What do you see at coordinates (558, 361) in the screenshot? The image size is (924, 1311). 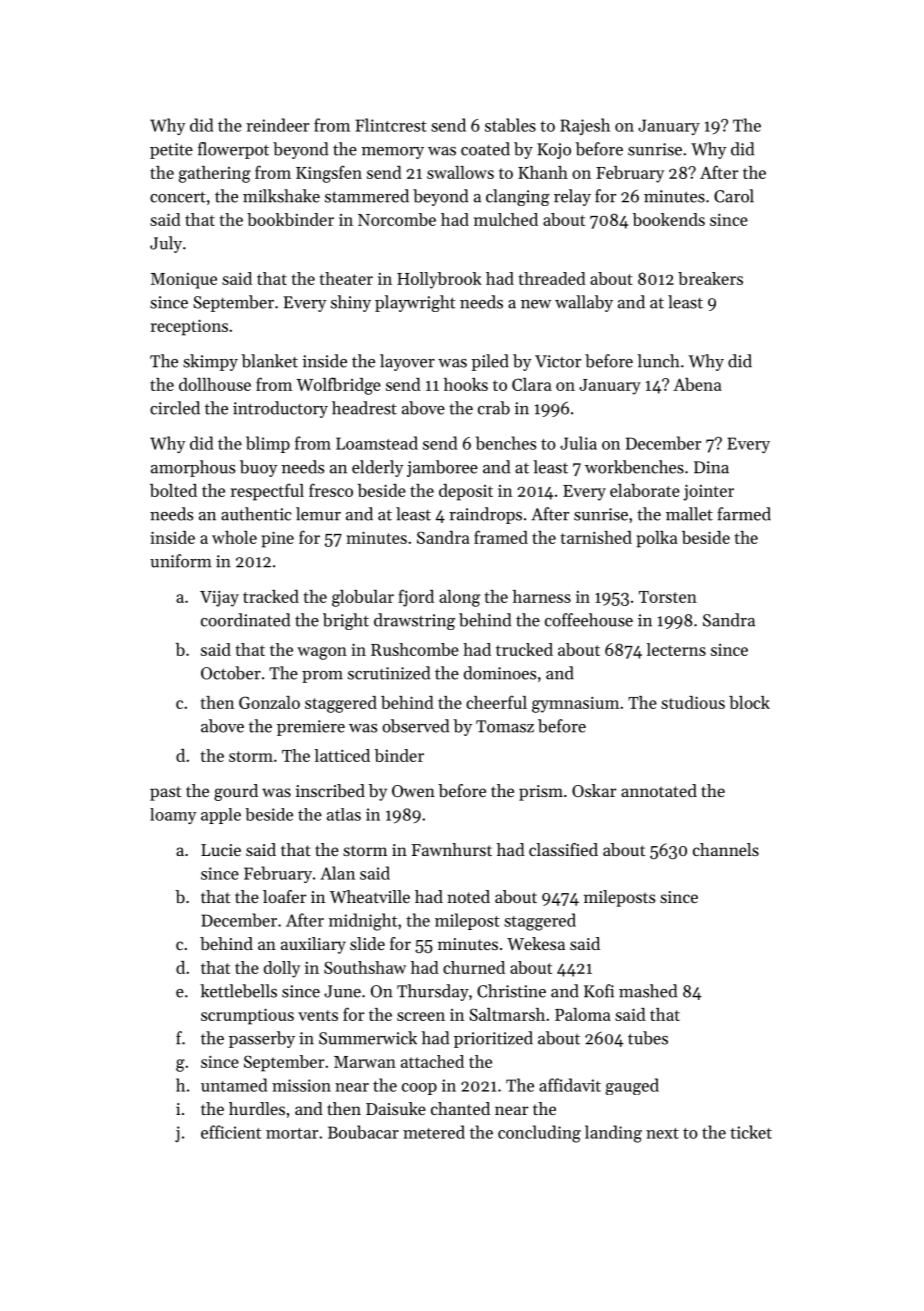 I see `Victor` at bounding box center [558, 361].
